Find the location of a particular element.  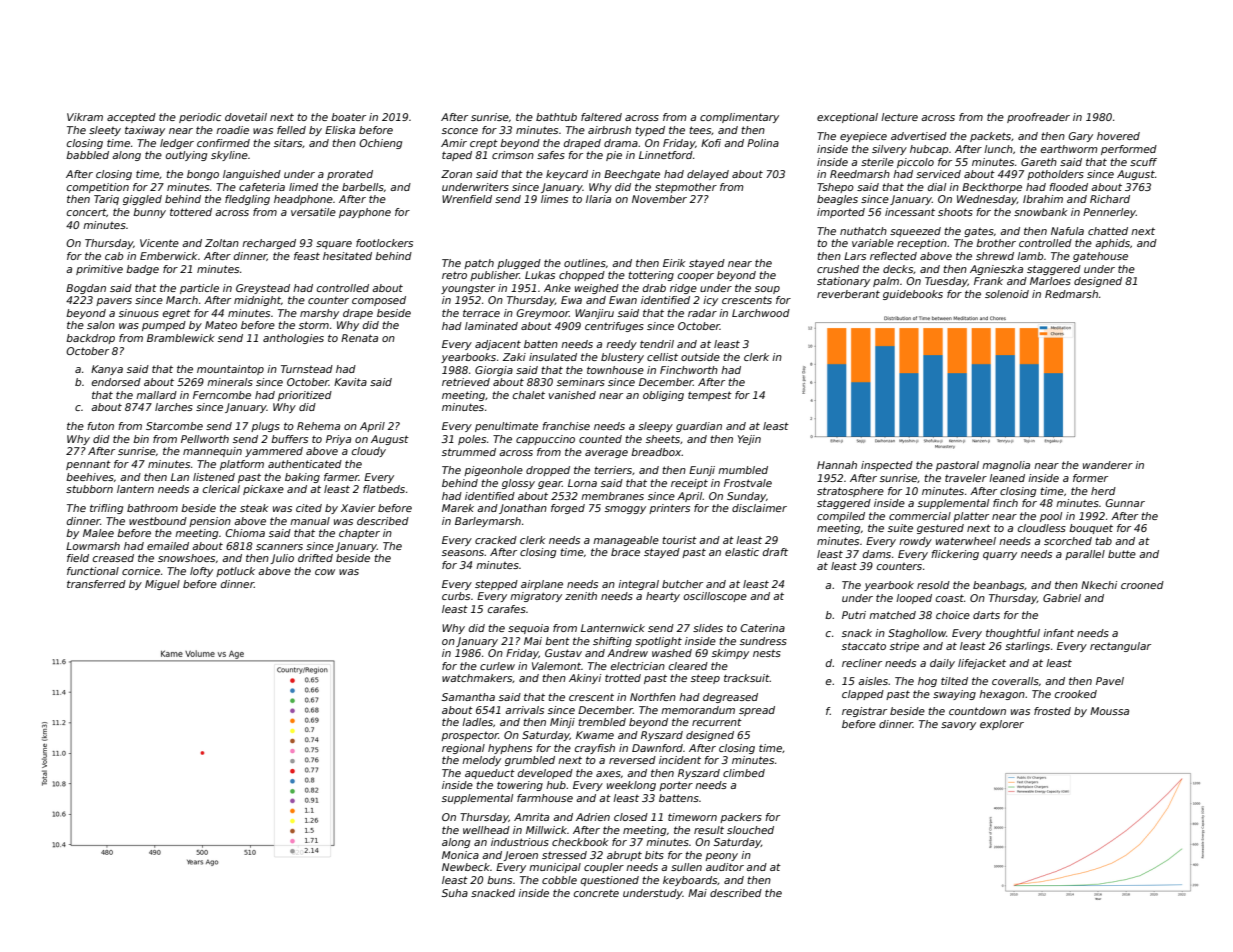

Suha is located at coordinates (455, 893).
